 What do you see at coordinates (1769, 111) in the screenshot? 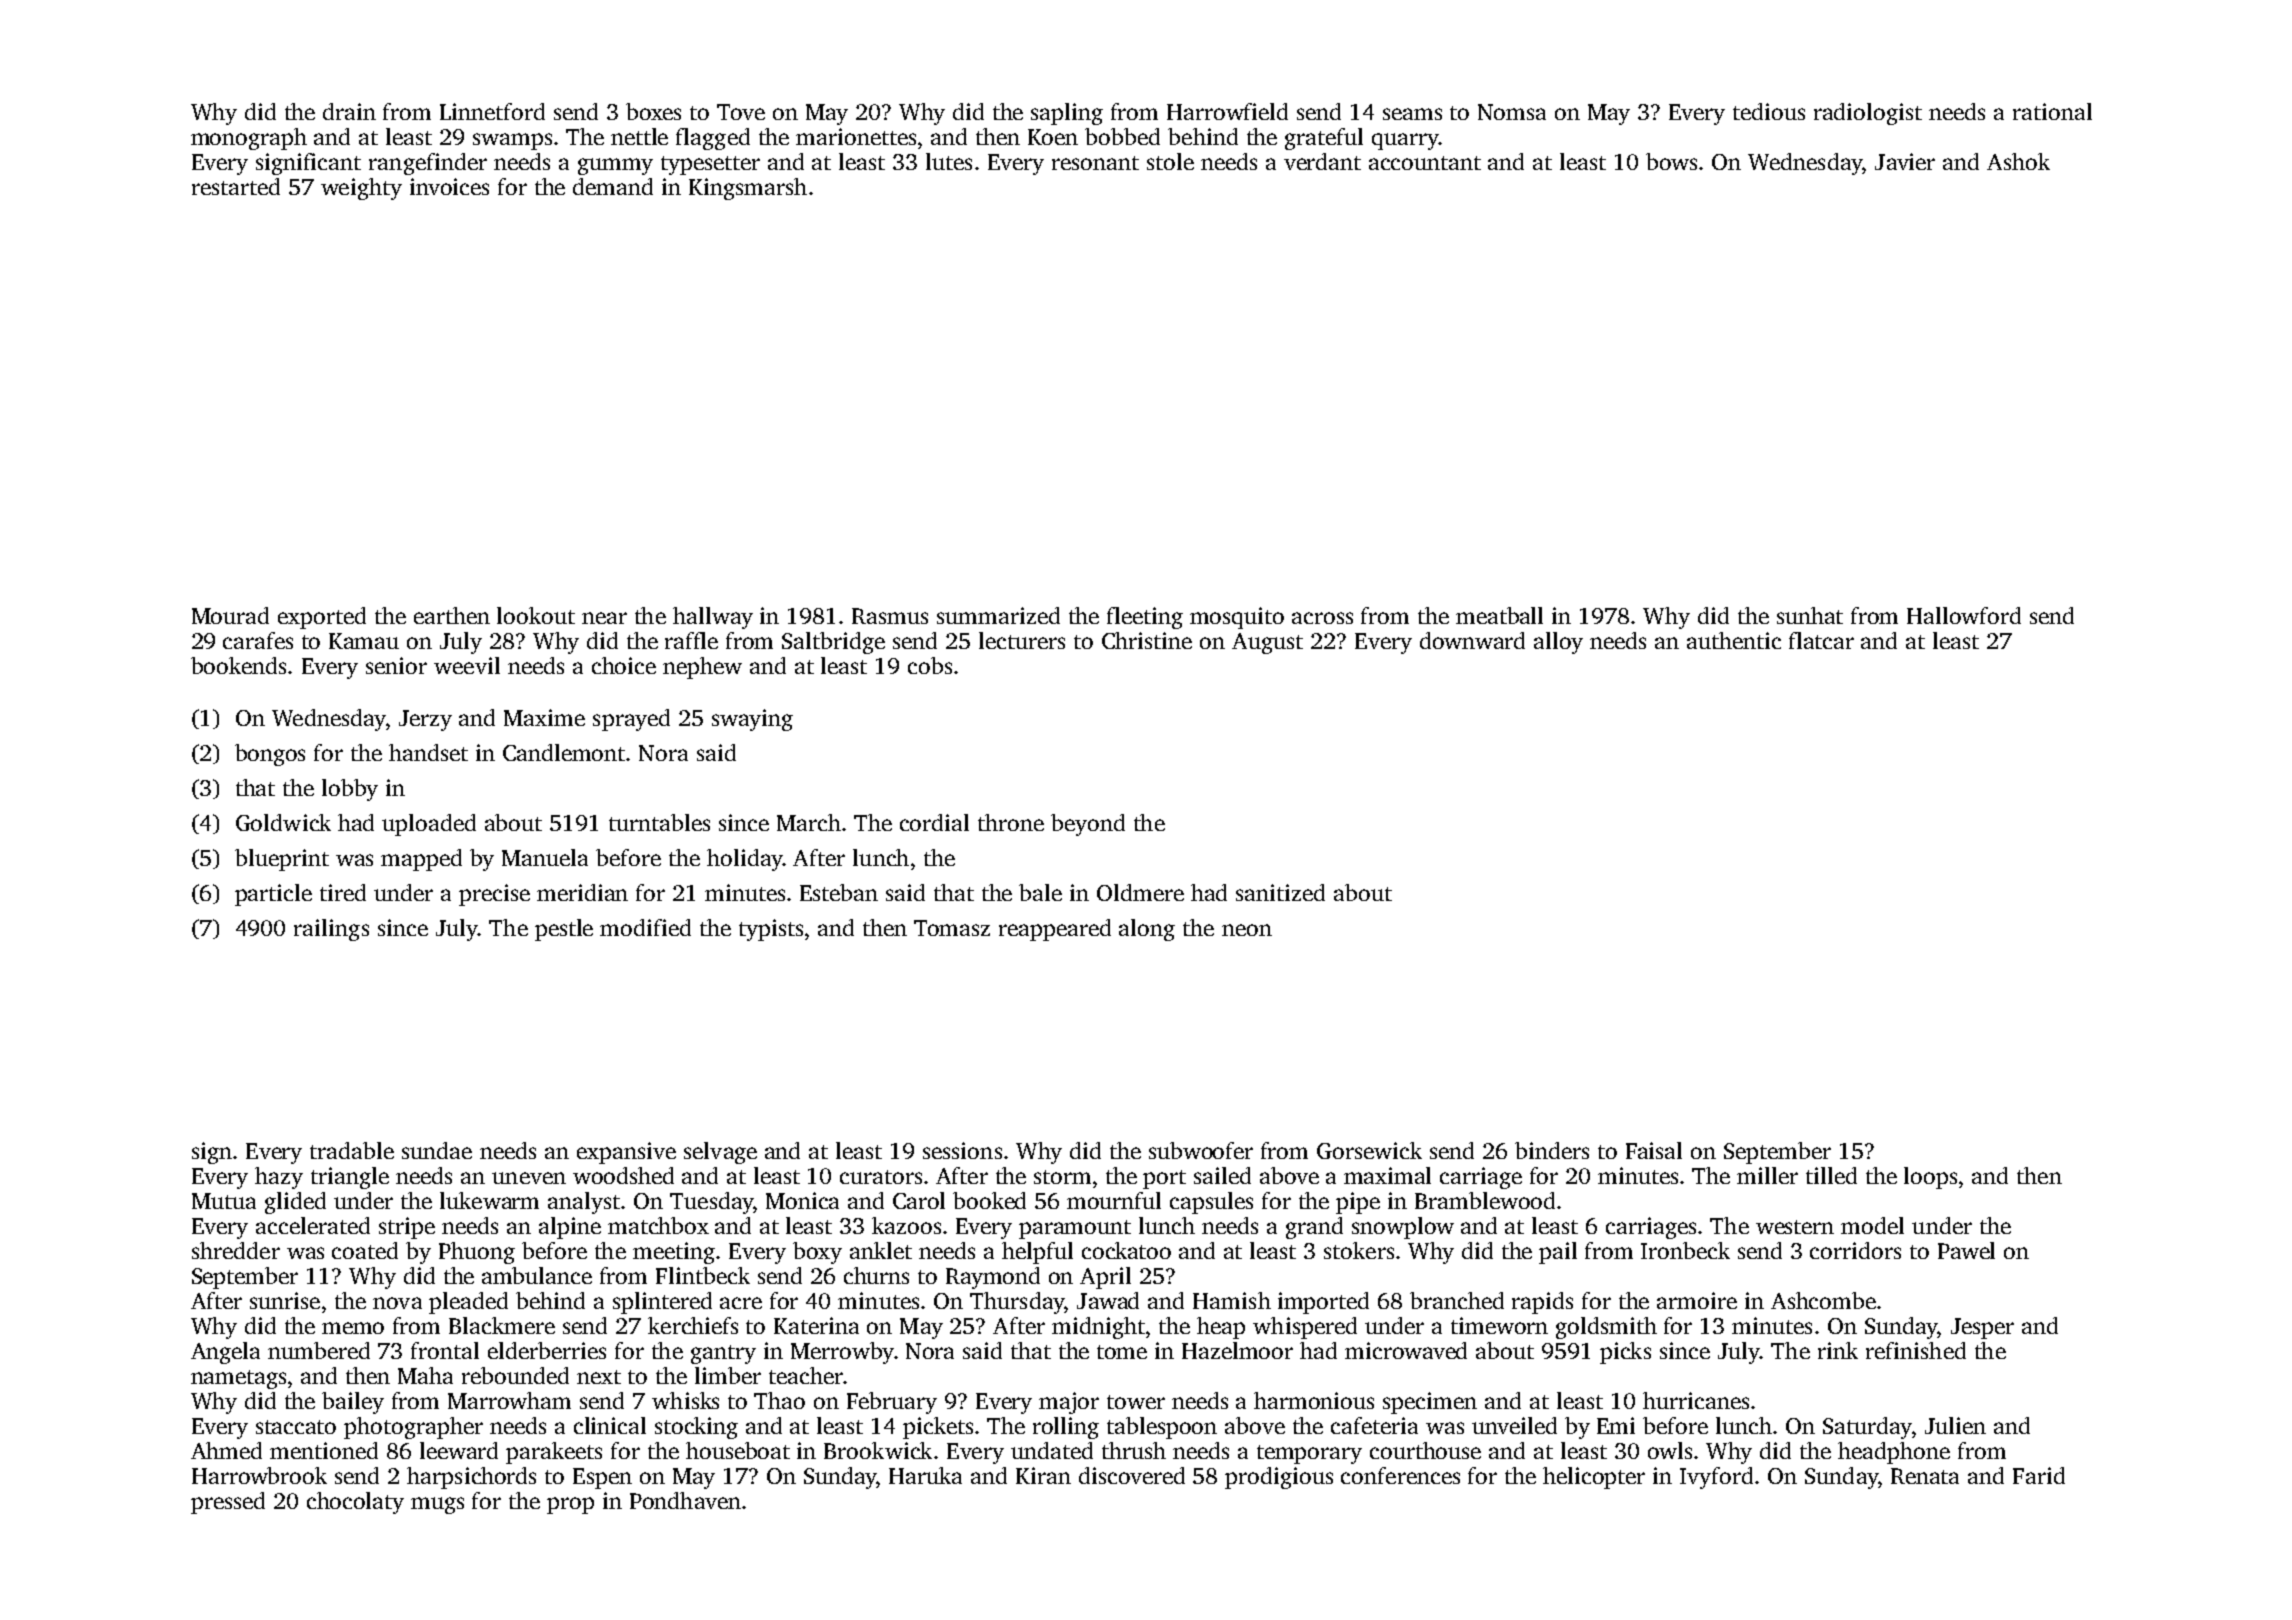
I see `tedious` at bounding box center [1769, 111].
